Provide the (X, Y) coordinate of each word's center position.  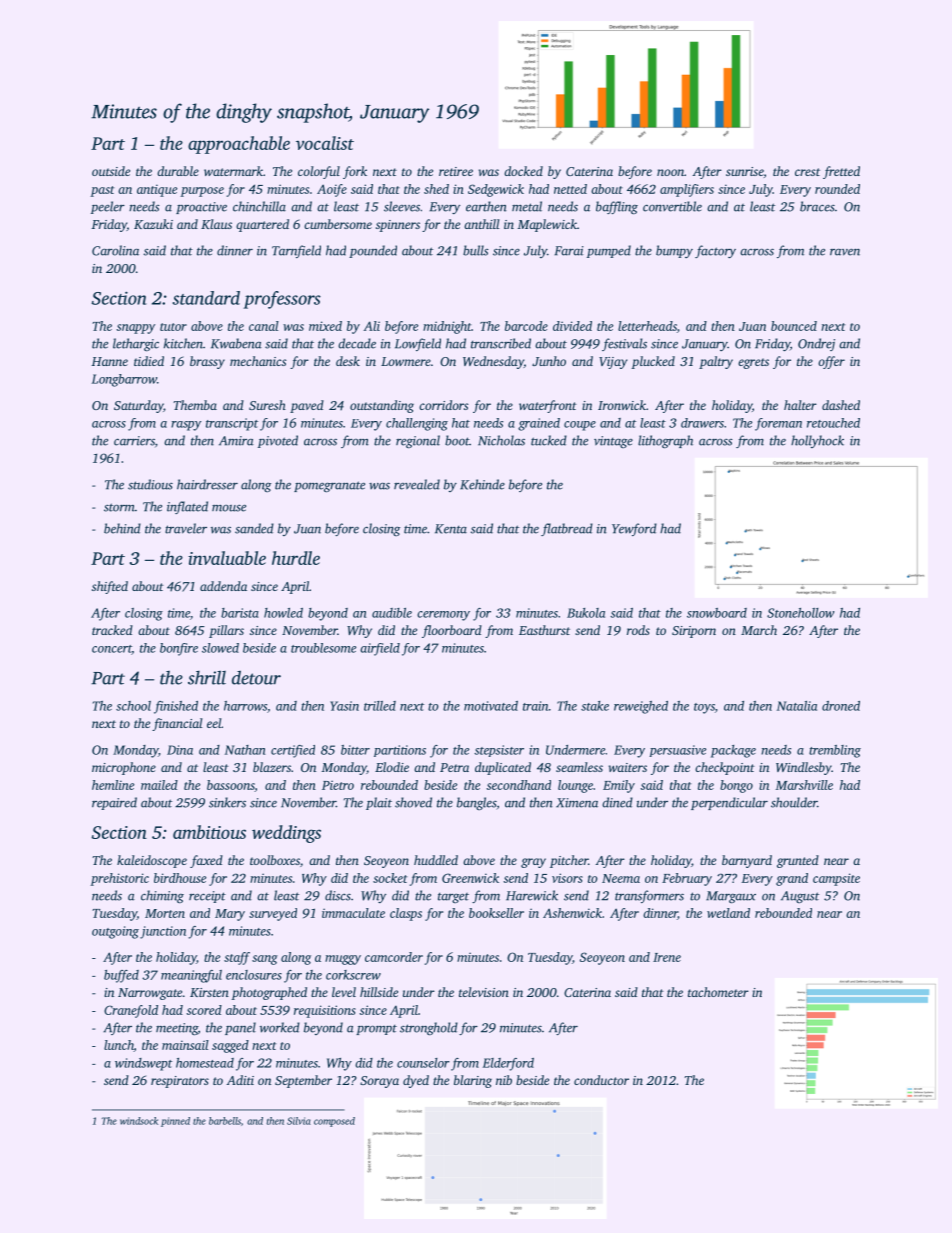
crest (807, 172)
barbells (225, 1121)
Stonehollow (800, 613)
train (535, 706)
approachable (239, 145)
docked (523, 171)
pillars (226, 631)
